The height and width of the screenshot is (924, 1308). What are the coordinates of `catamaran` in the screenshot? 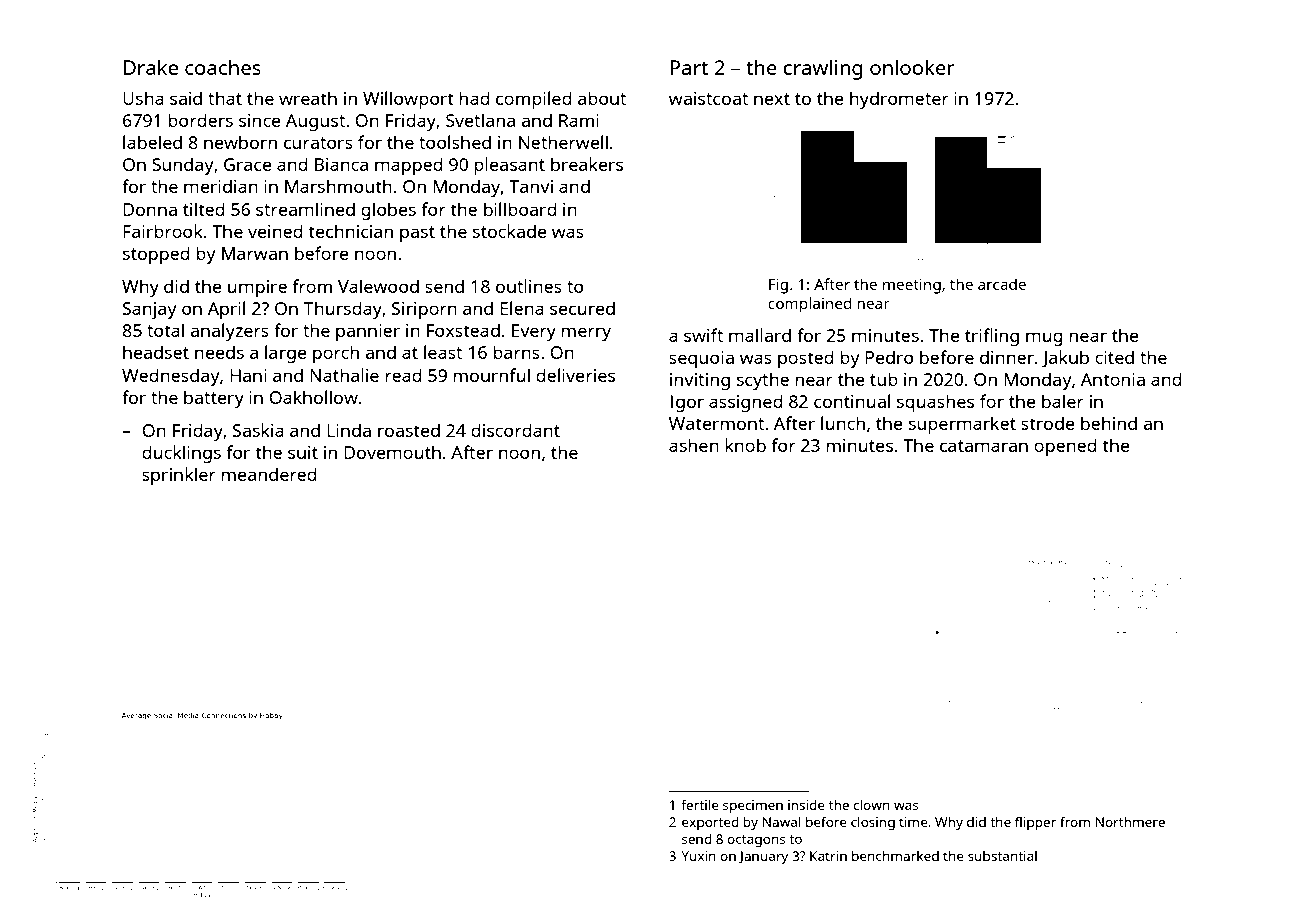 It's located at (984, 446).
